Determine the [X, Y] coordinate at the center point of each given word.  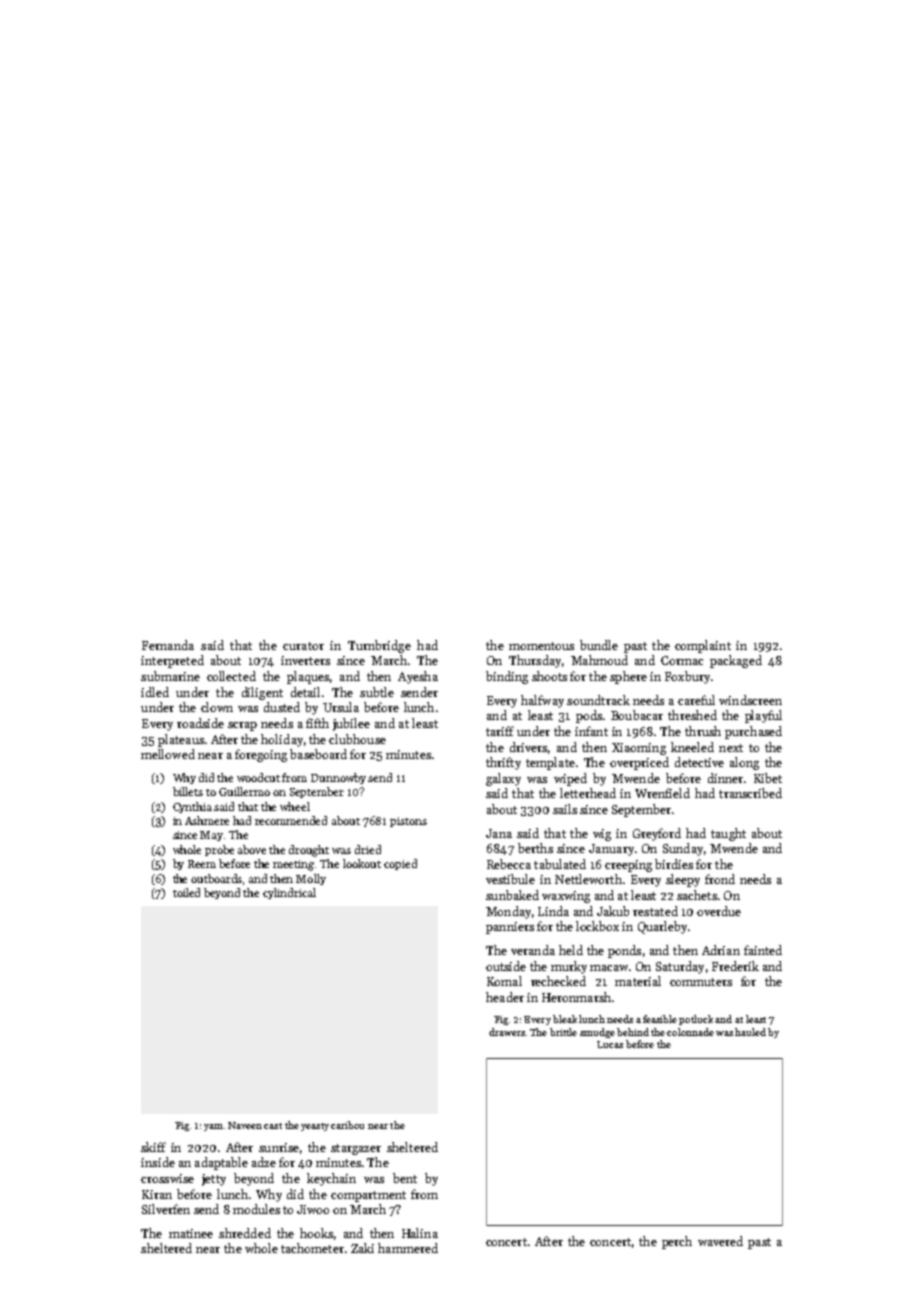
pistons [408, 822]
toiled [186, 892]
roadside [200, 723]
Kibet [768, 778]
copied [400, 864]
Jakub [613, 911]
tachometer [312, 1248]
